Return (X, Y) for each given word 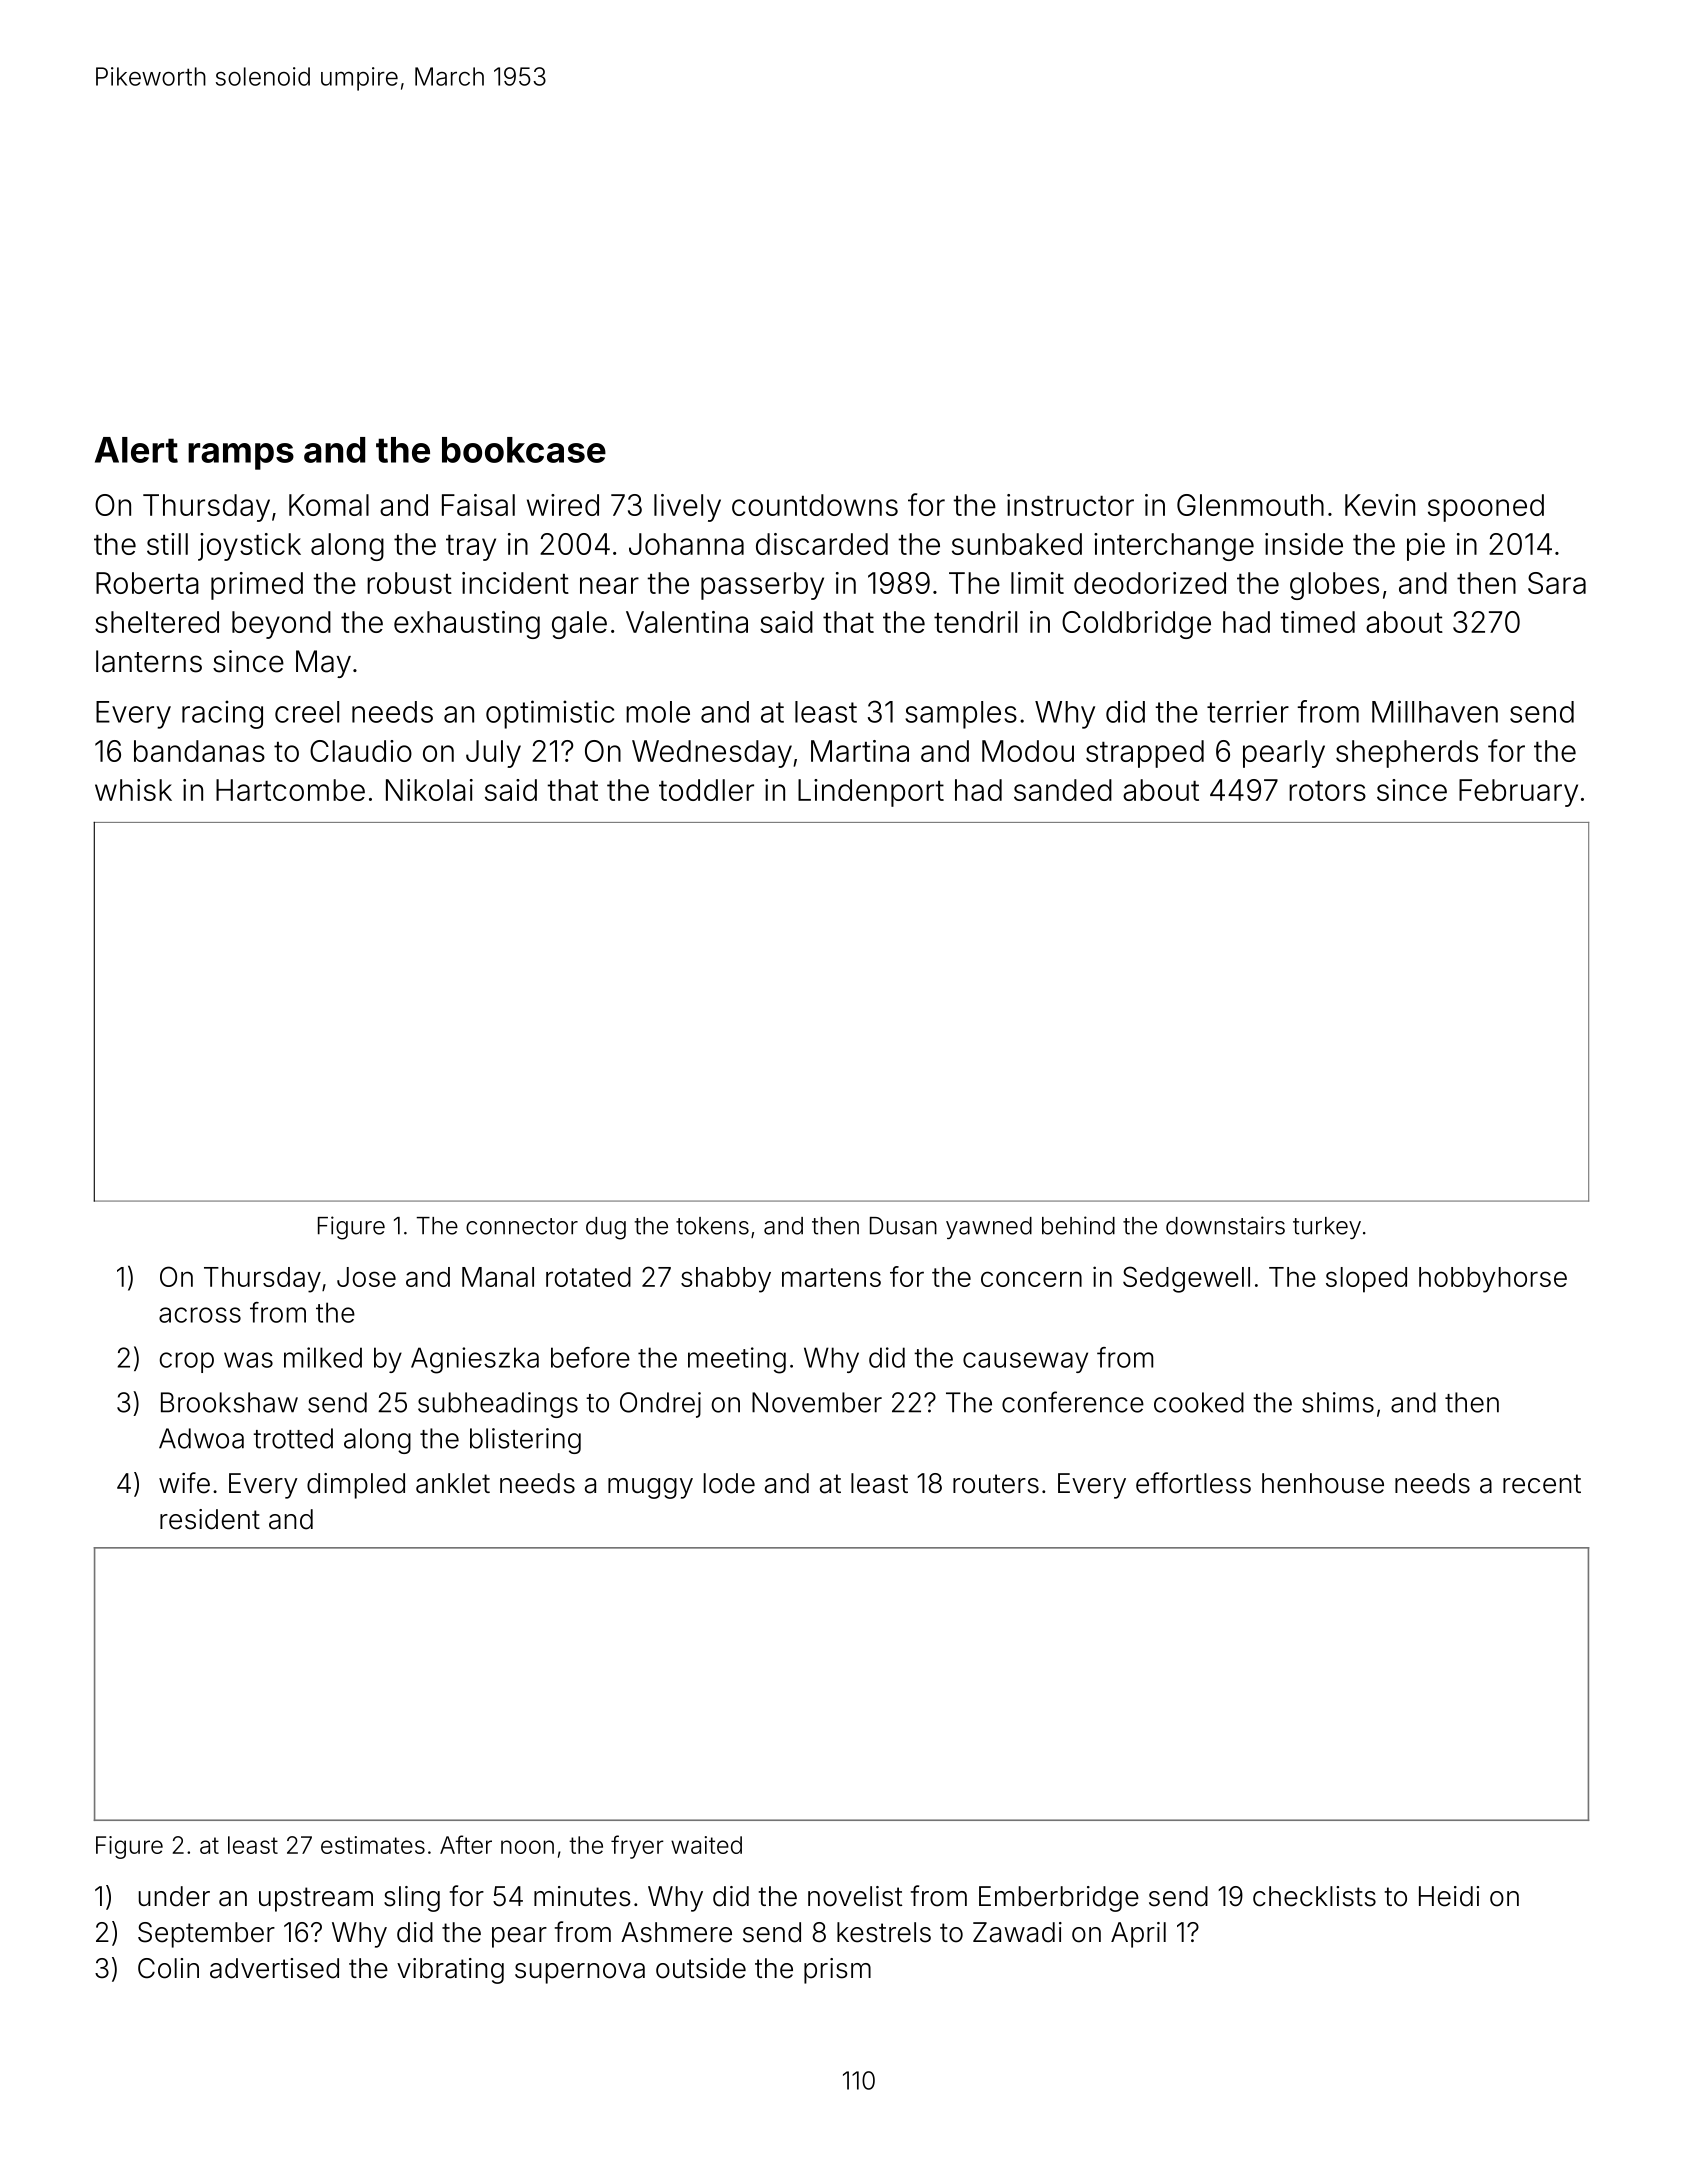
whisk (133, 790)
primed (257, 586)
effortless (1193, 1483)
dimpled (356, 1486)
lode (729, 1483)
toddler (706, 790)
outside (701, 1968)
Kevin (1380, 505)
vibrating (450, 1971)
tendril (975, 622)
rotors (1327, 791)
